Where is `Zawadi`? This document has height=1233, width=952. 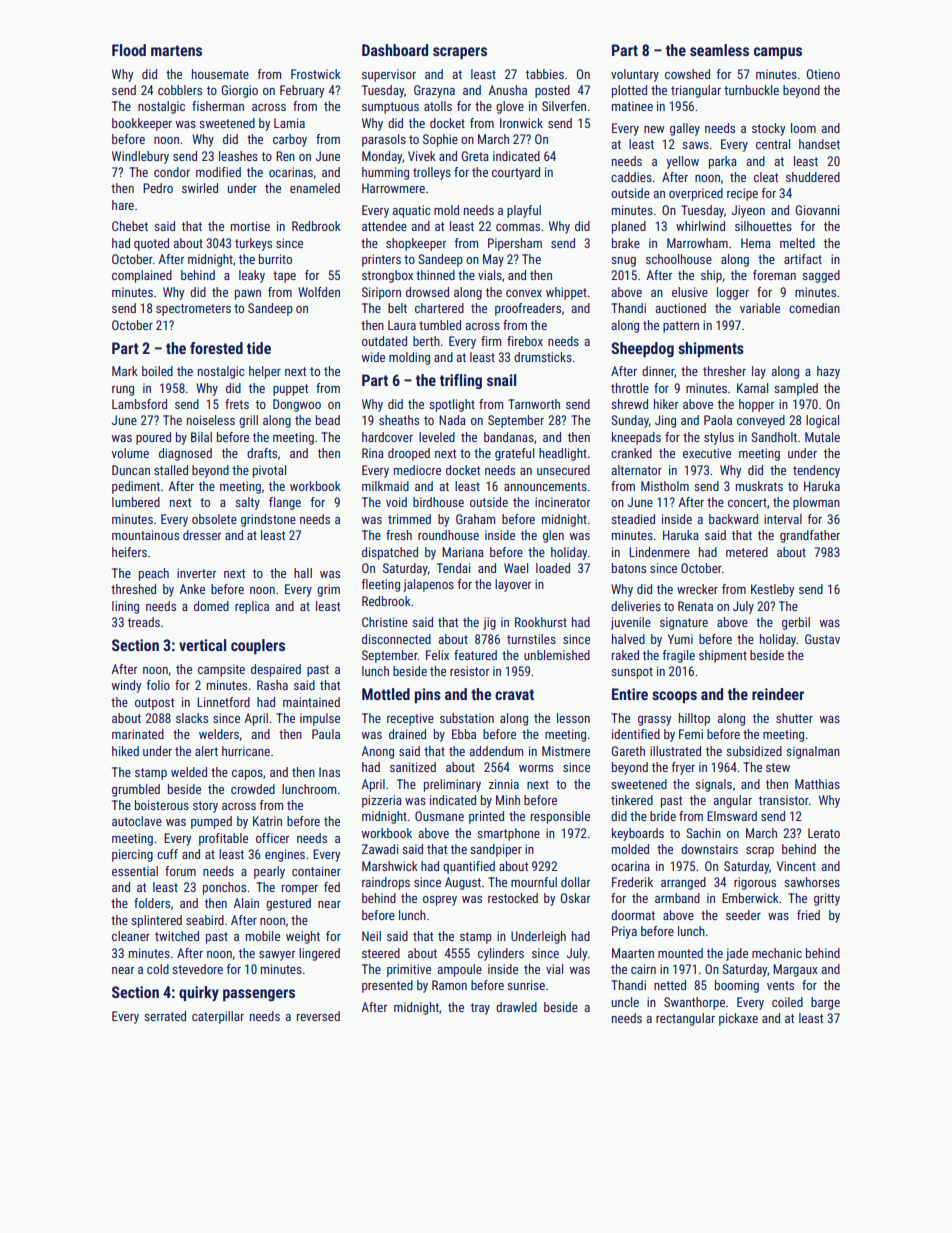
Zawadi is located at coordinates (380, 849).
